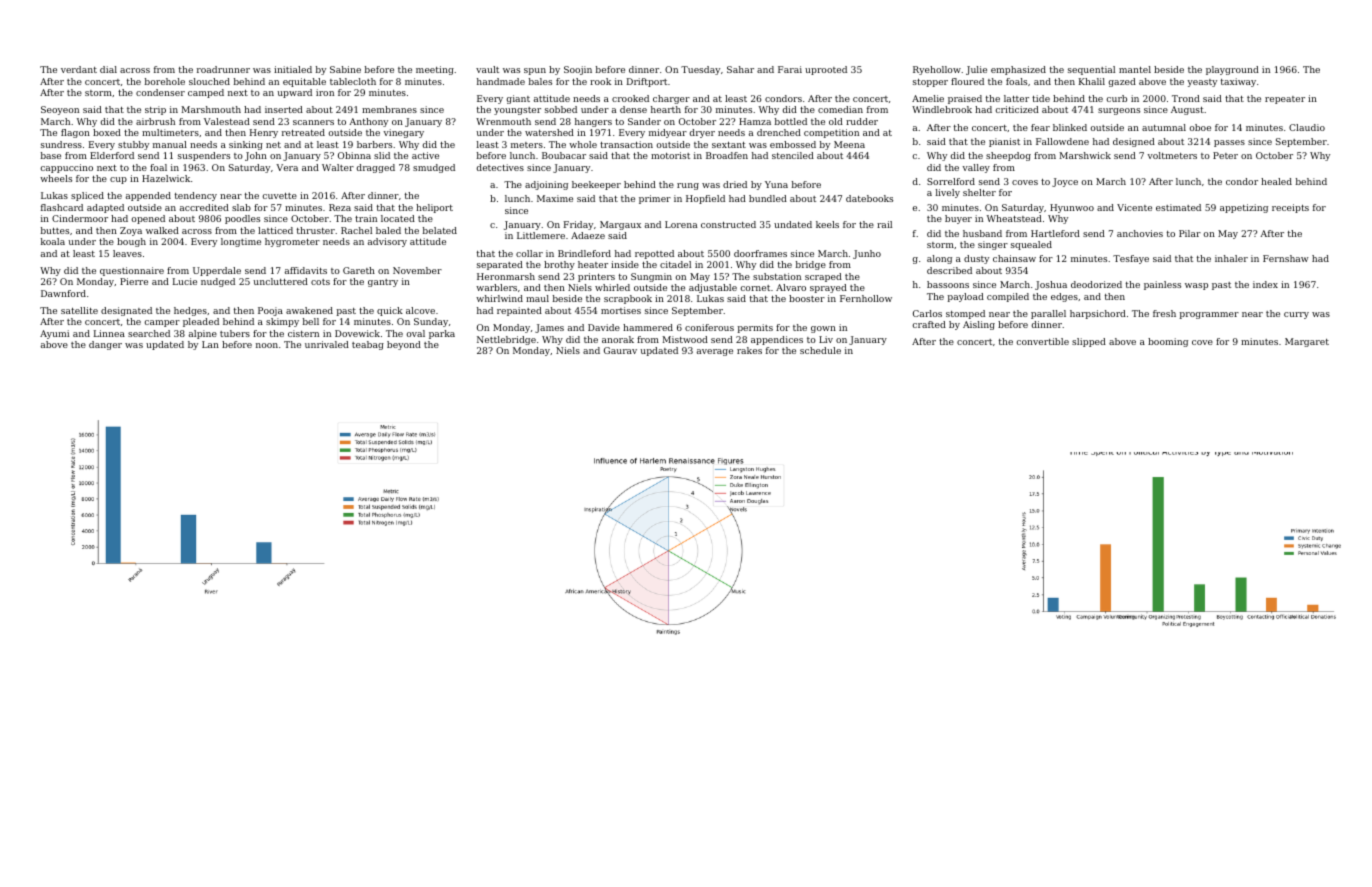 The width and height of the screenshot is (1372, 887). Describe the element at coordinates (487, 69) in the screenshot. I see `vault` at that location.
